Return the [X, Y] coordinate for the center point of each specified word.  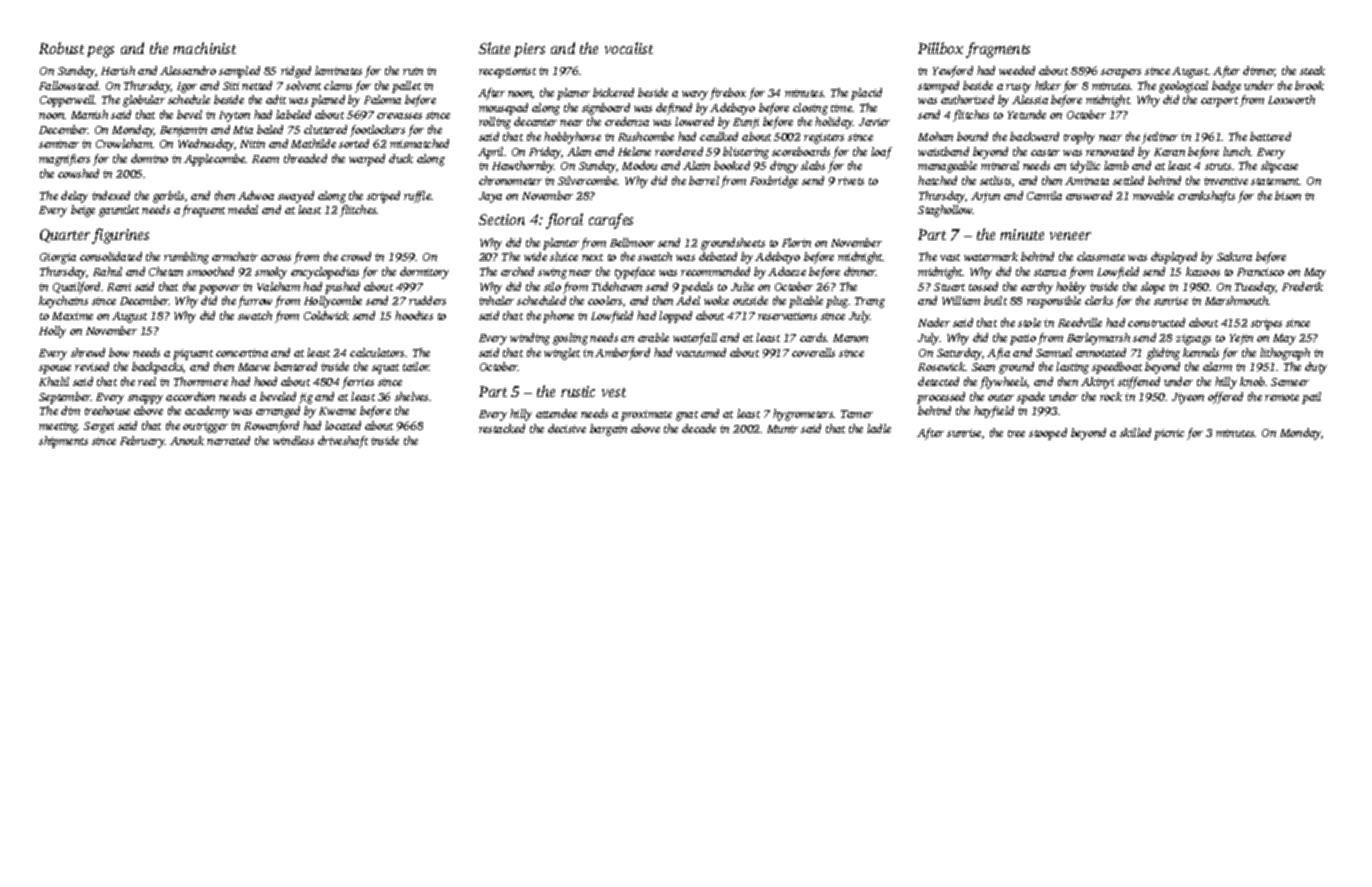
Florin [796, 242]
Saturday [959, 354]
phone [558, 317]
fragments [998, 50]
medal [243, 209]
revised [92, 366]
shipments [63, 442]
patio [1023, 339]
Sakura [1234, 256]
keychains [63, 302]
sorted [354, 143]
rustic [578, 391]
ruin [413, 71]
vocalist [629, 48]
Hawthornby [523, 167]
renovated [1110, 151]
